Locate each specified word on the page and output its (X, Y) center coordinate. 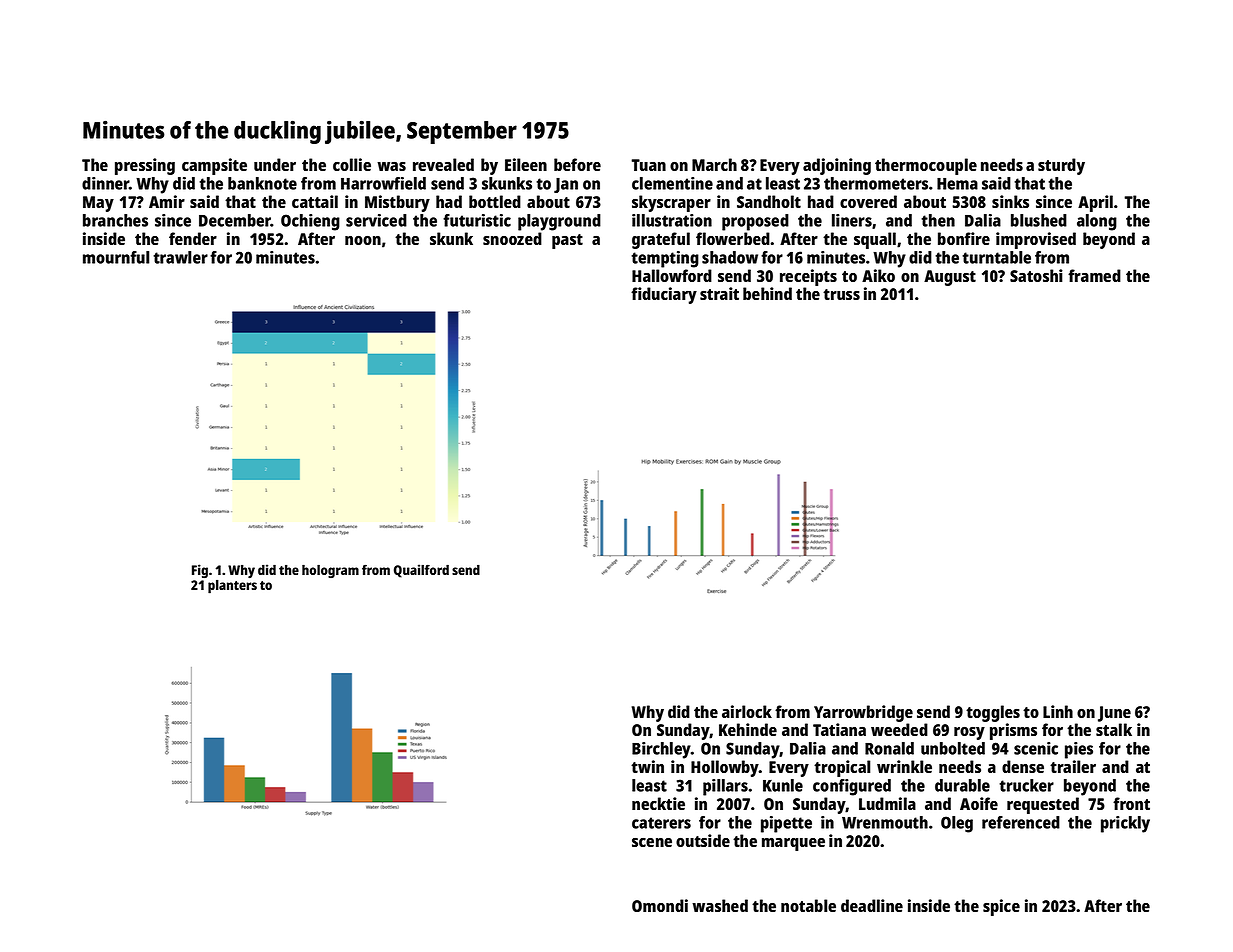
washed (720, 905)
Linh (1058, 711)
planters (232, 587)
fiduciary (664, 295)
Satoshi (1036, 275)
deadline (872, 905)
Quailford (421, 571)
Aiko (878, 275)
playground (559, 222)
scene (652, 842)
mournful (116, 257)
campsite (214, 166)
